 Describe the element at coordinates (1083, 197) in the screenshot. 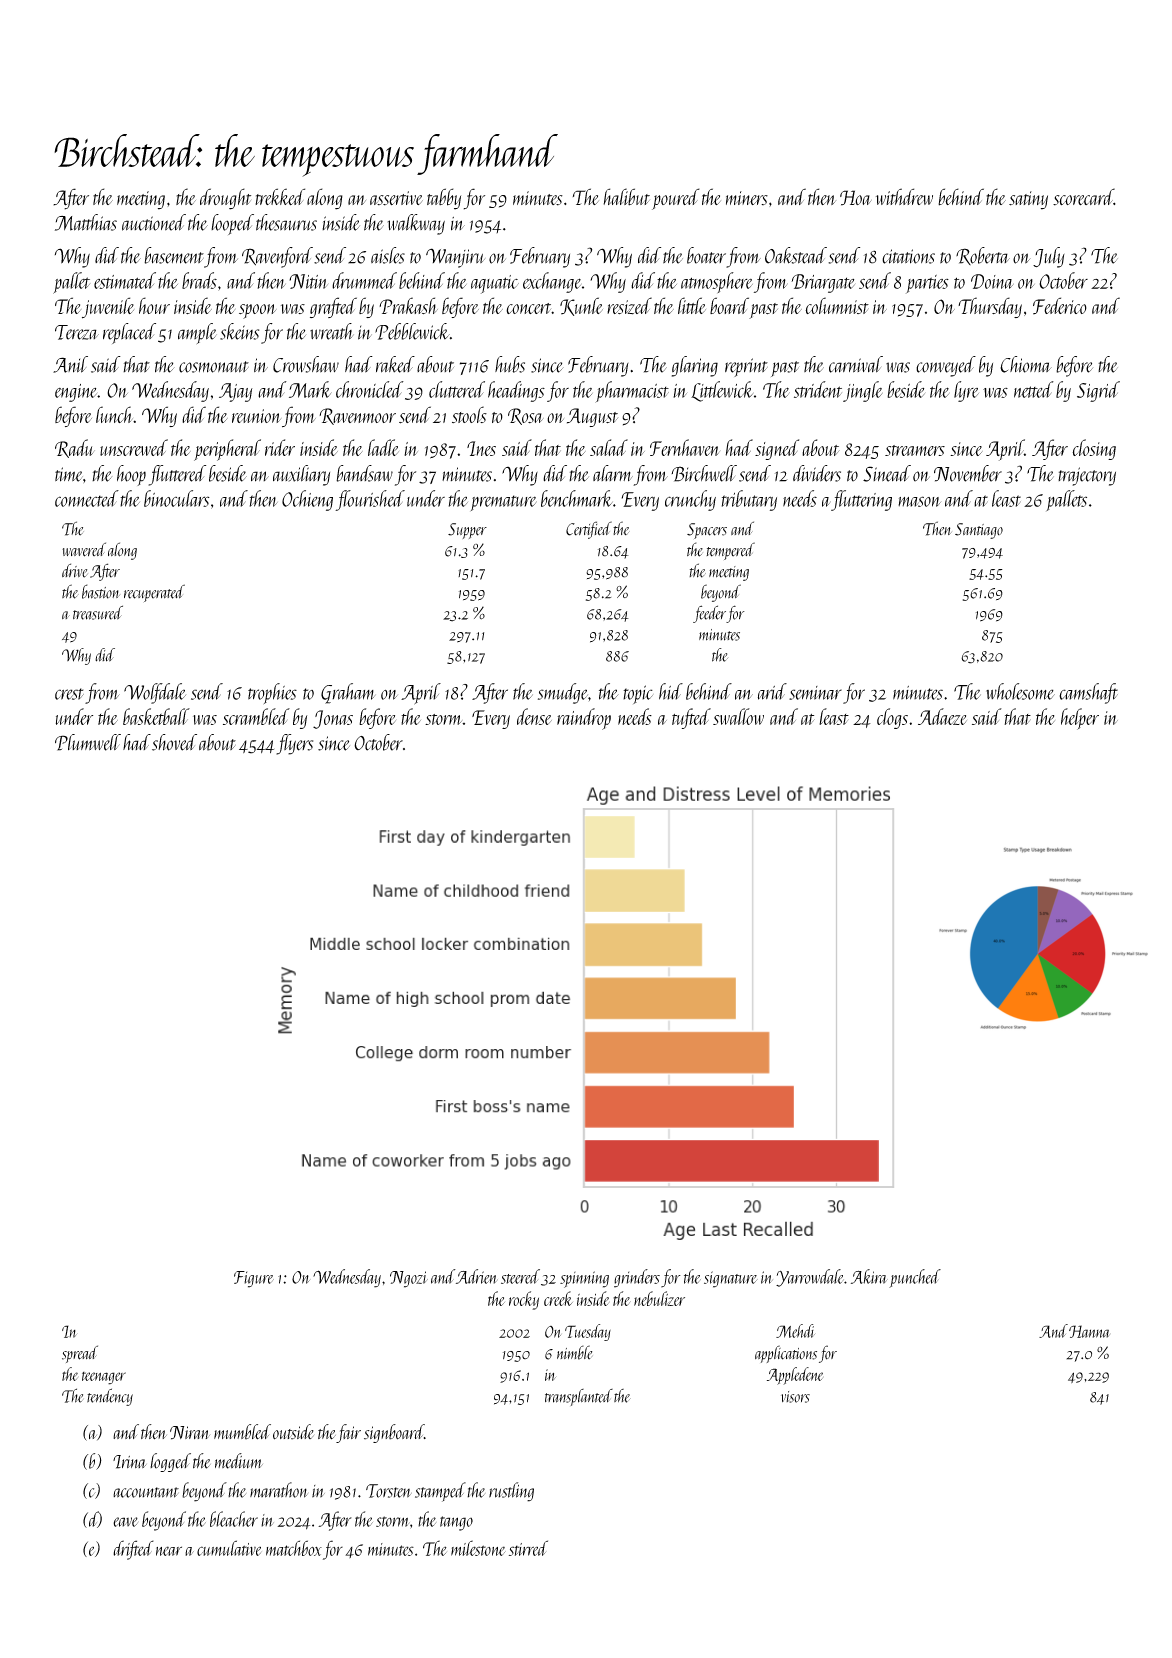

I see `scorecard` at that location.
